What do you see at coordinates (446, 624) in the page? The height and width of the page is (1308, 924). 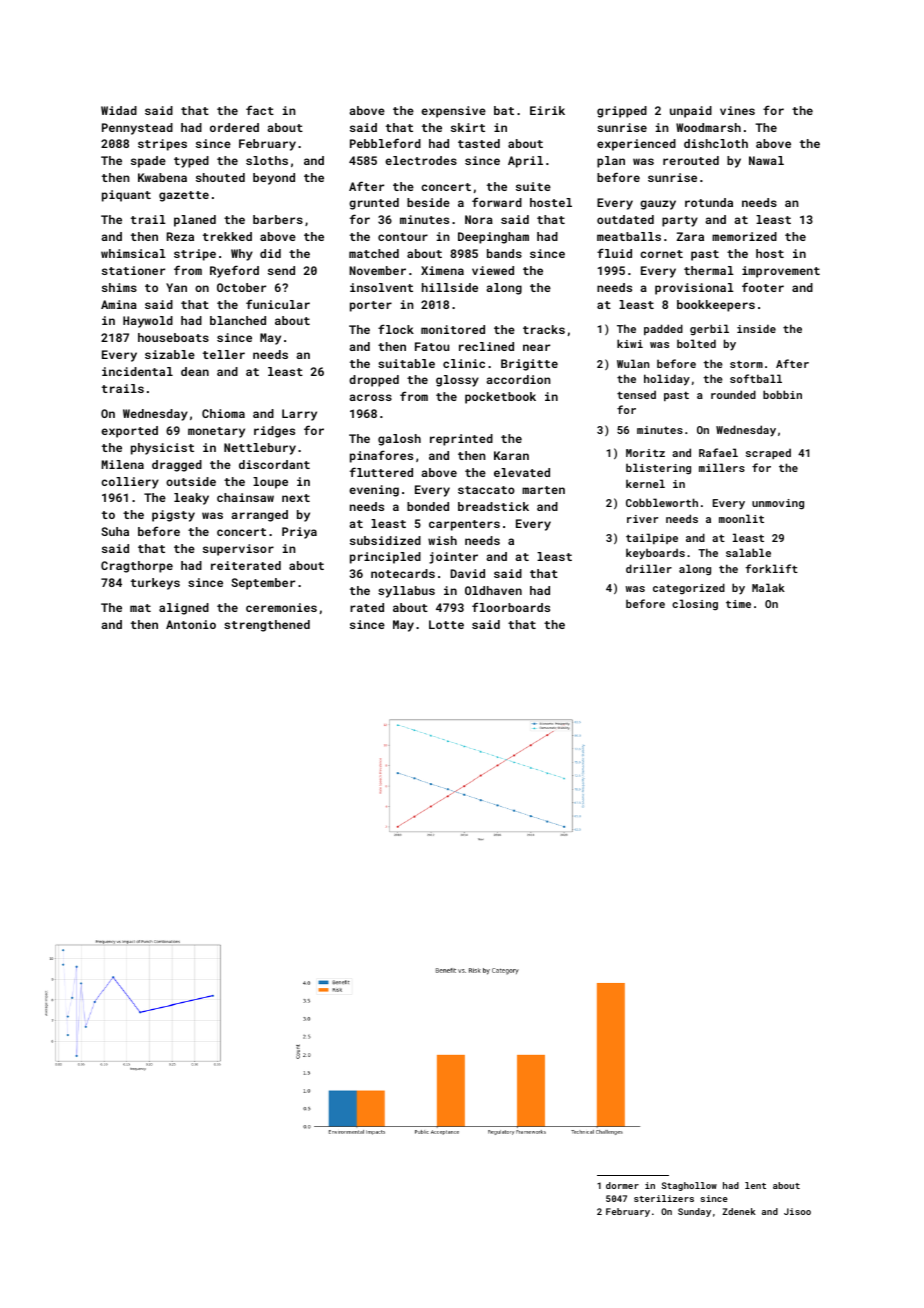 I see `Lotte` at bounding box center [446, 624].
